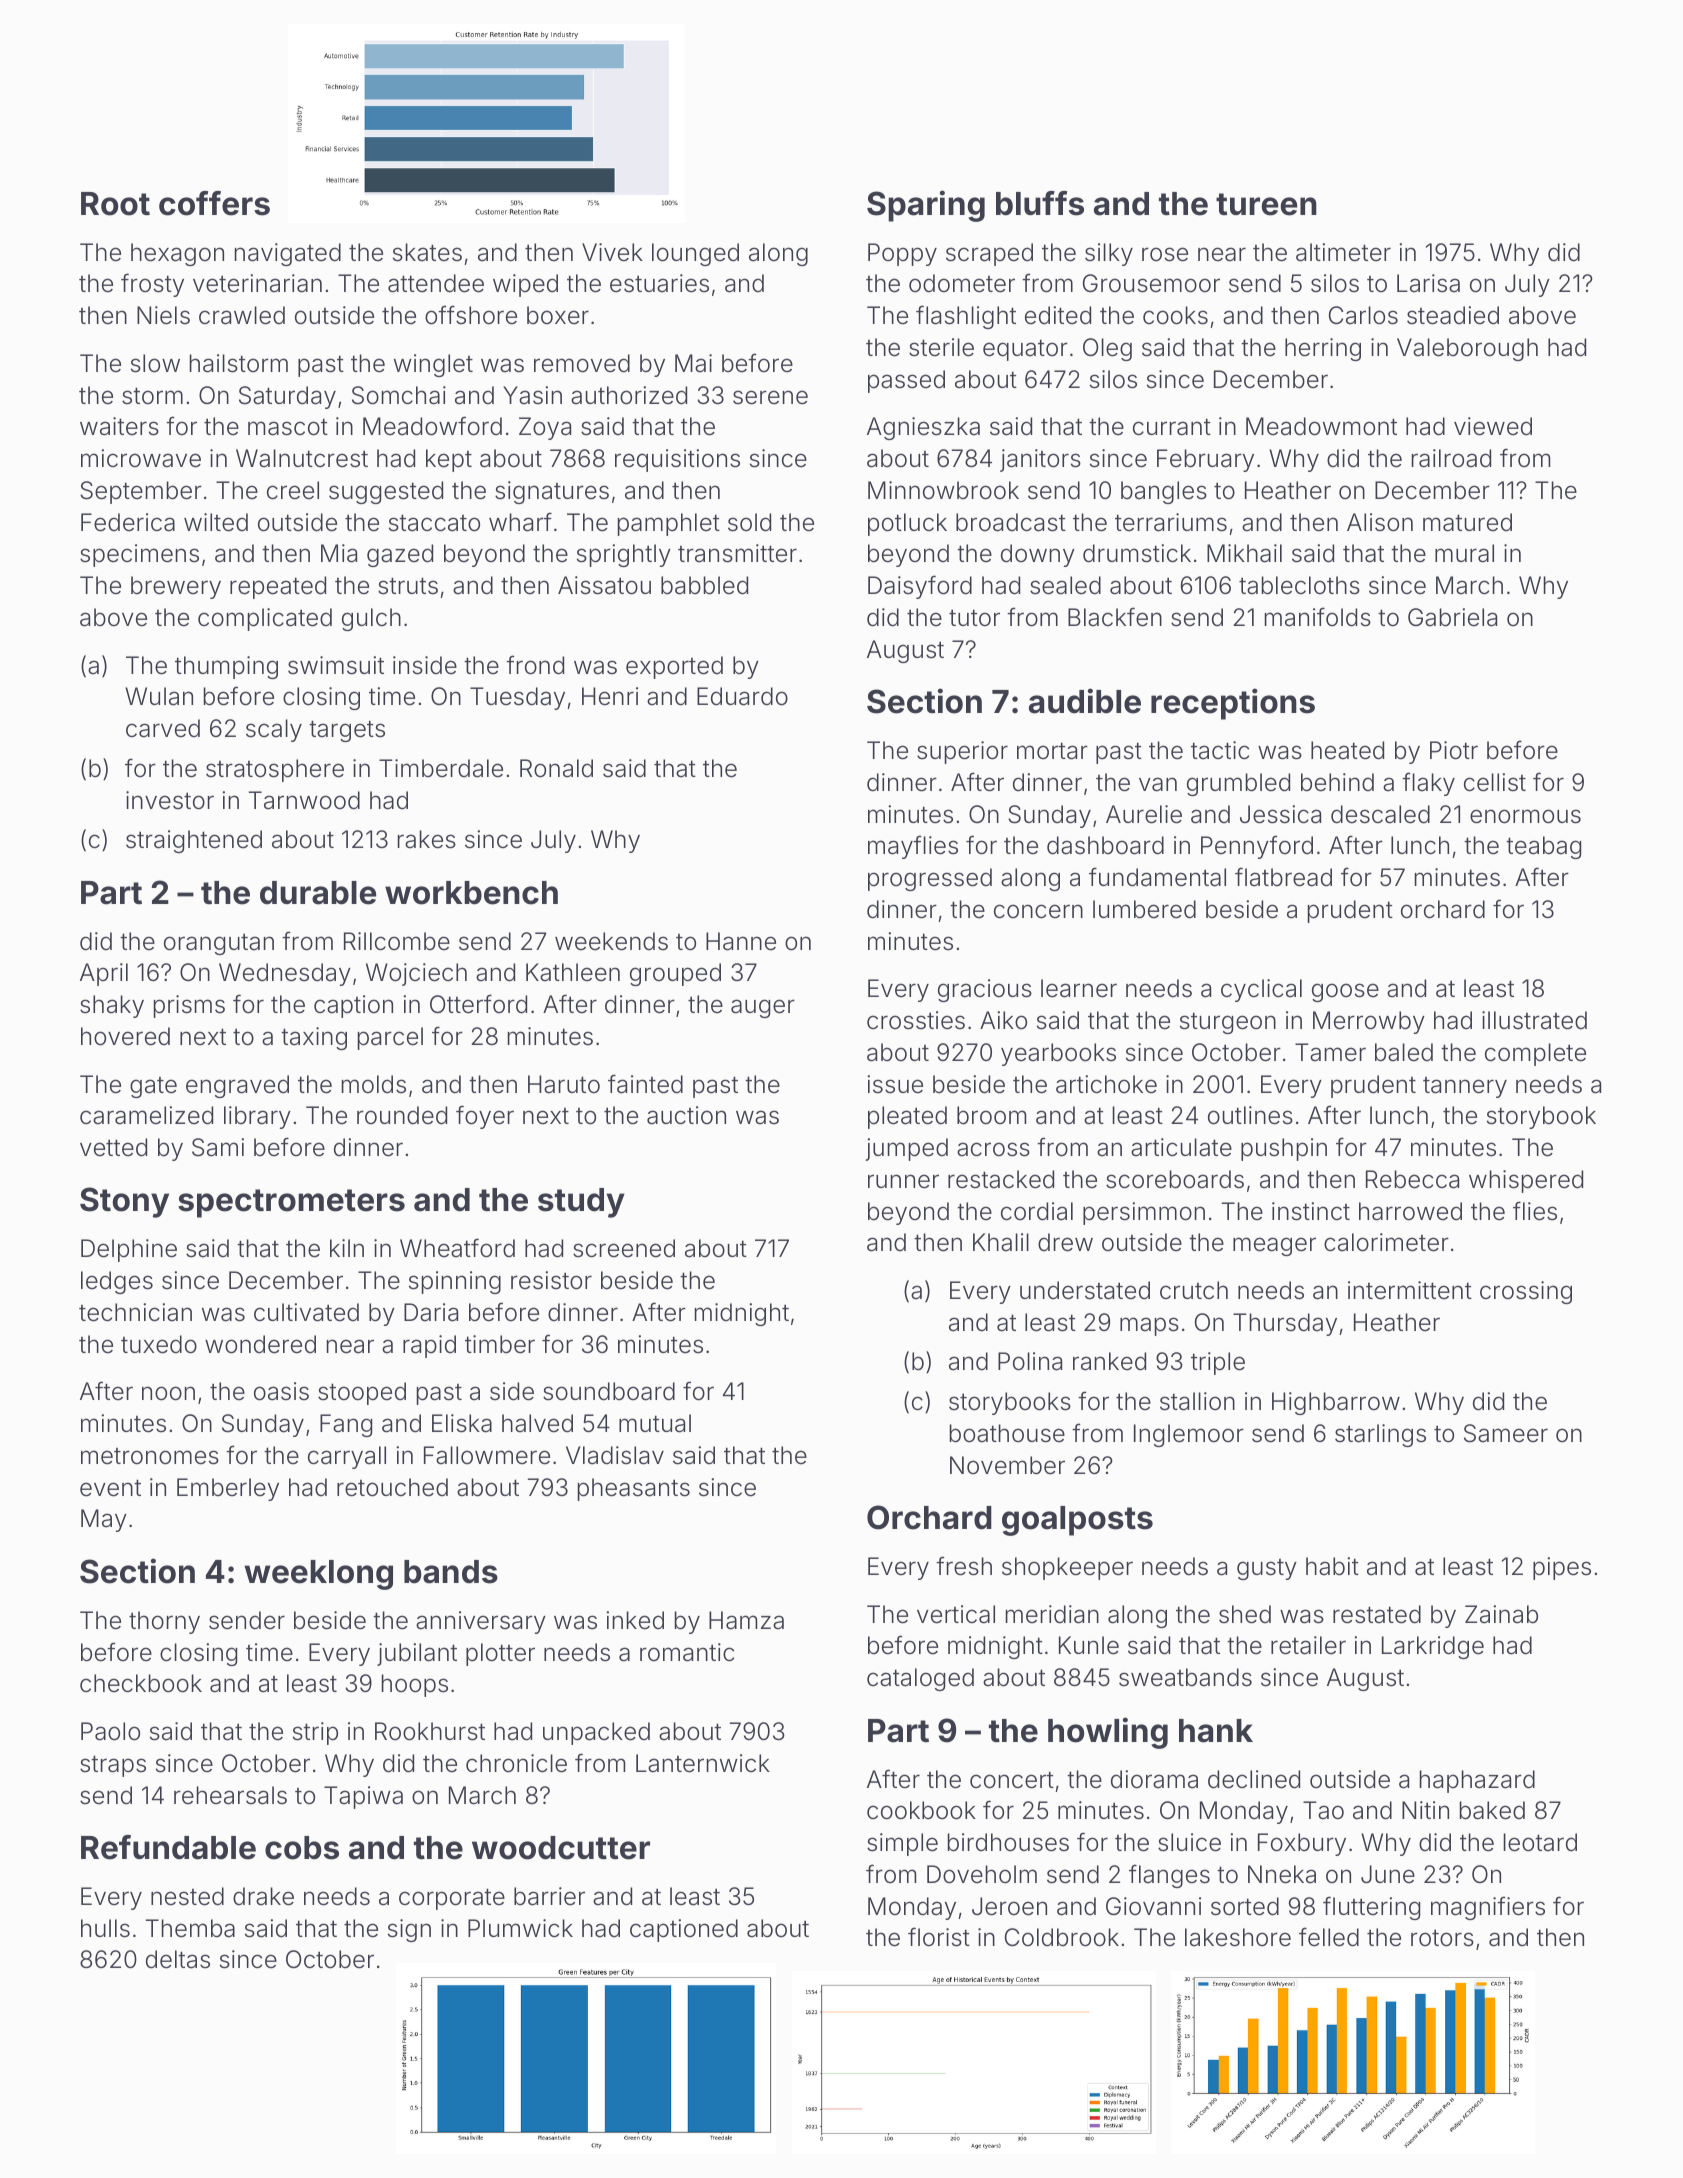 The image size is (1683, 2178). Describe the element at coordinates (556, 768) in the document. I see `Ronald` at that location.
